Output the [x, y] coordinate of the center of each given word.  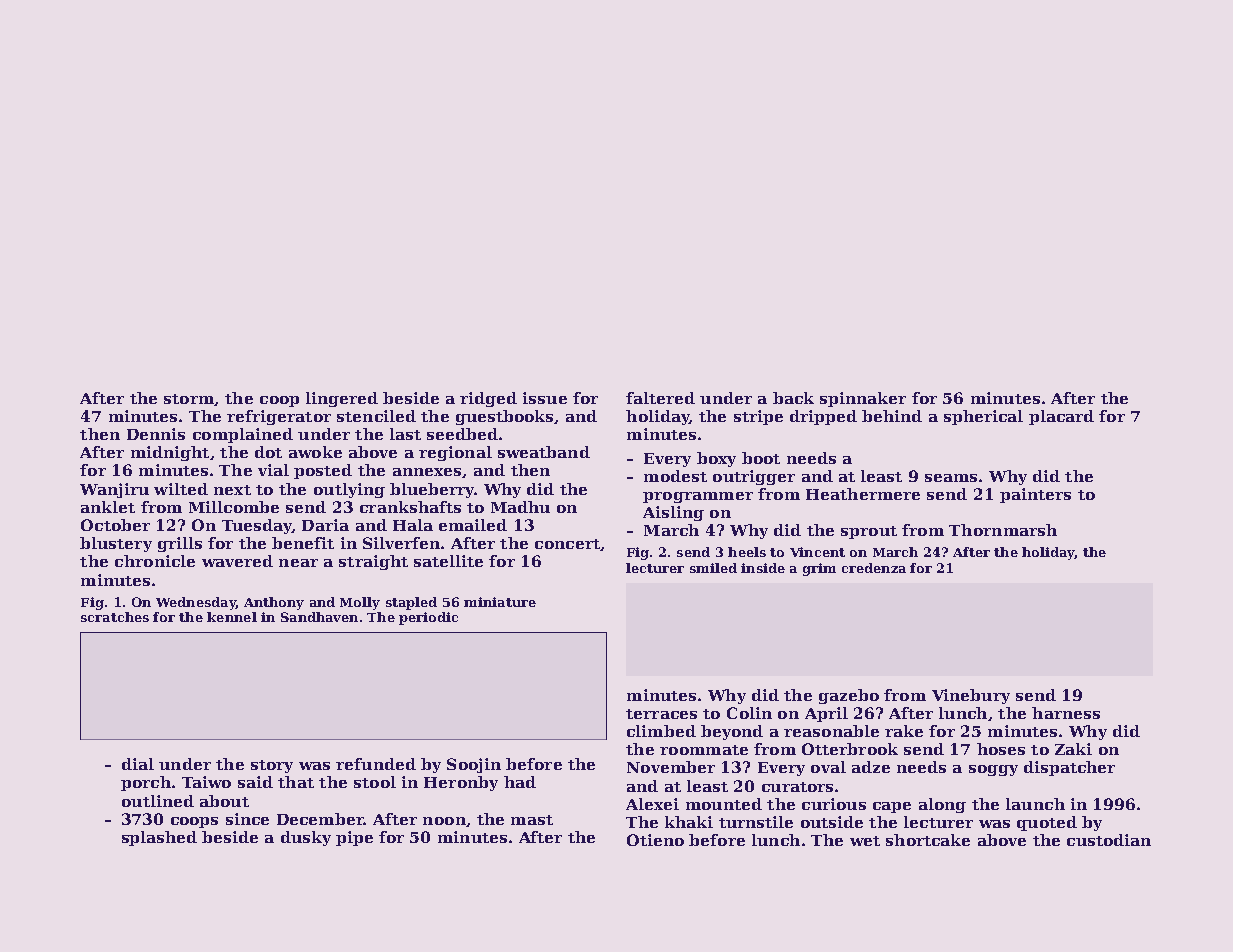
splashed [159, 838]
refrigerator [279, 417]
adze [871, 767]
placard [1061, 417]
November [671, 767]
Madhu [520, 507]
